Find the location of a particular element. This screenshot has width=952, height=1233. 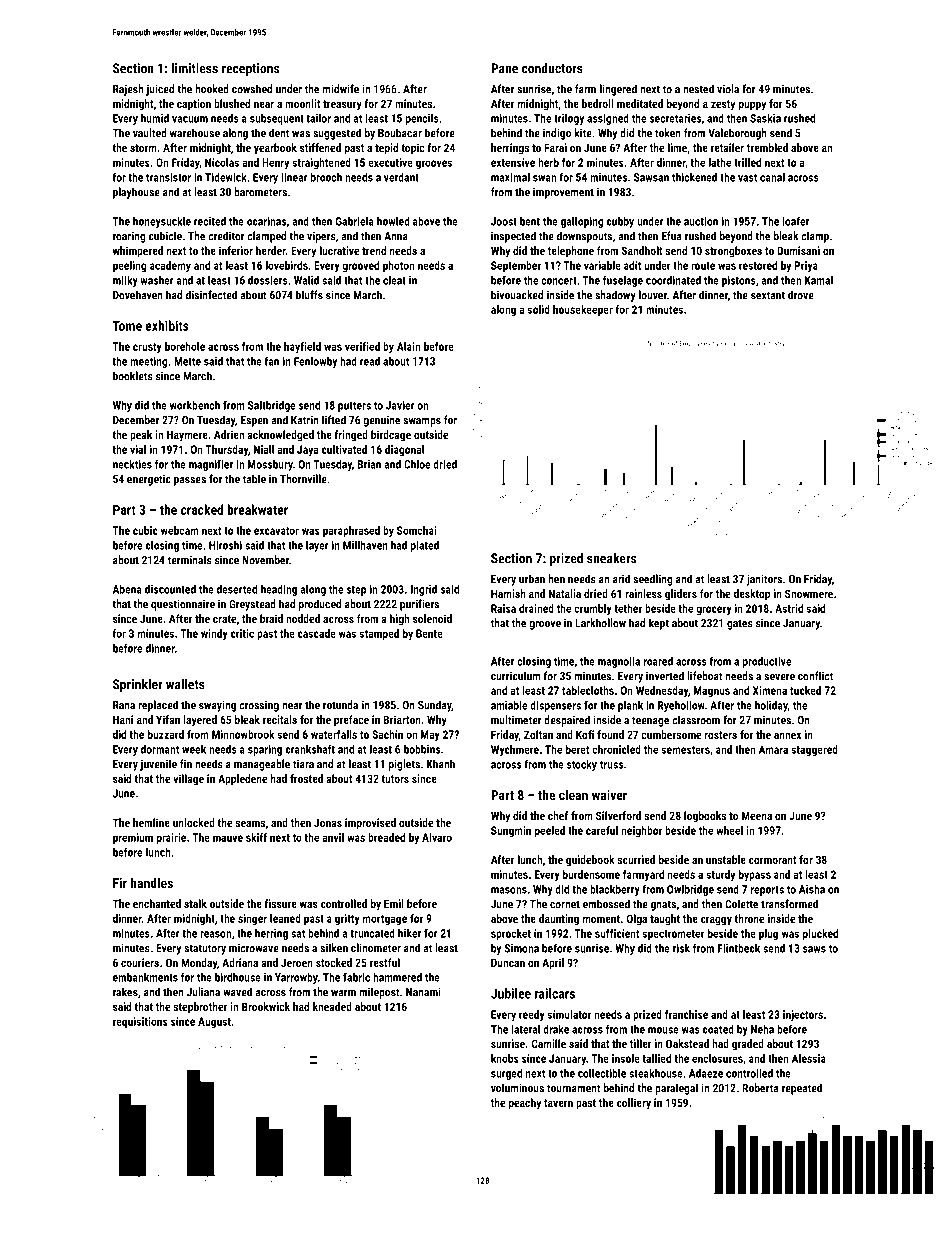

peeled is located at coordinates (550, 831).
